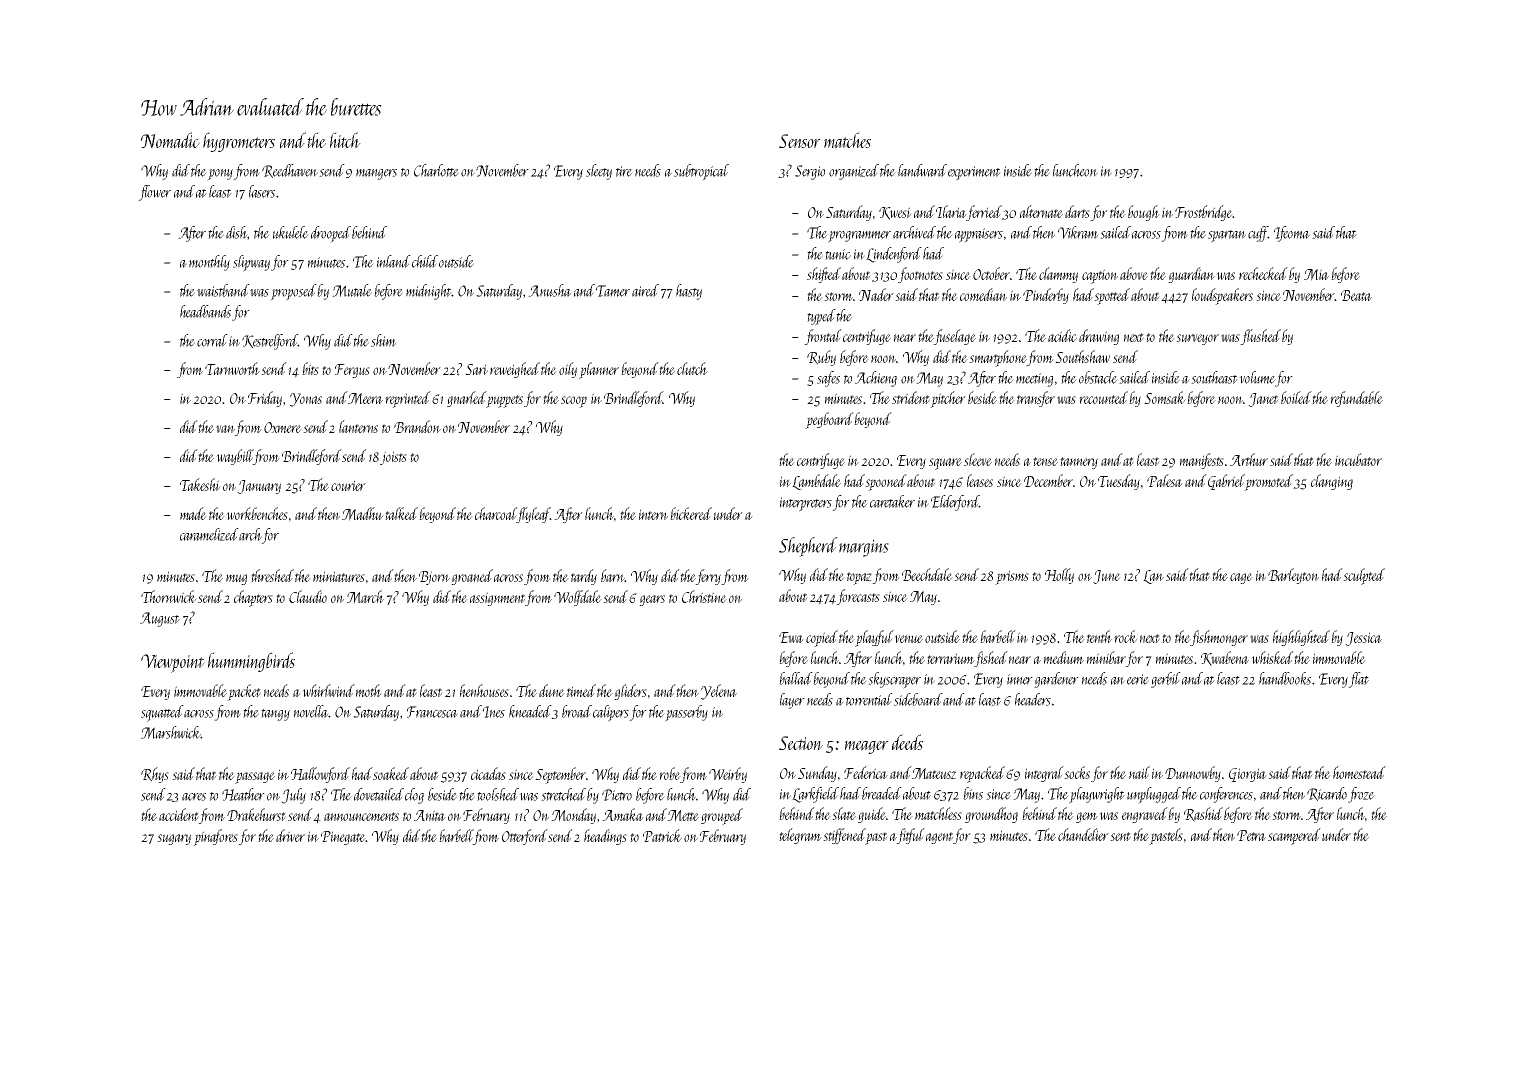 The width and height of the screenshot is (1533, 1084). I want to click on subtropical, so click(701, 172).
